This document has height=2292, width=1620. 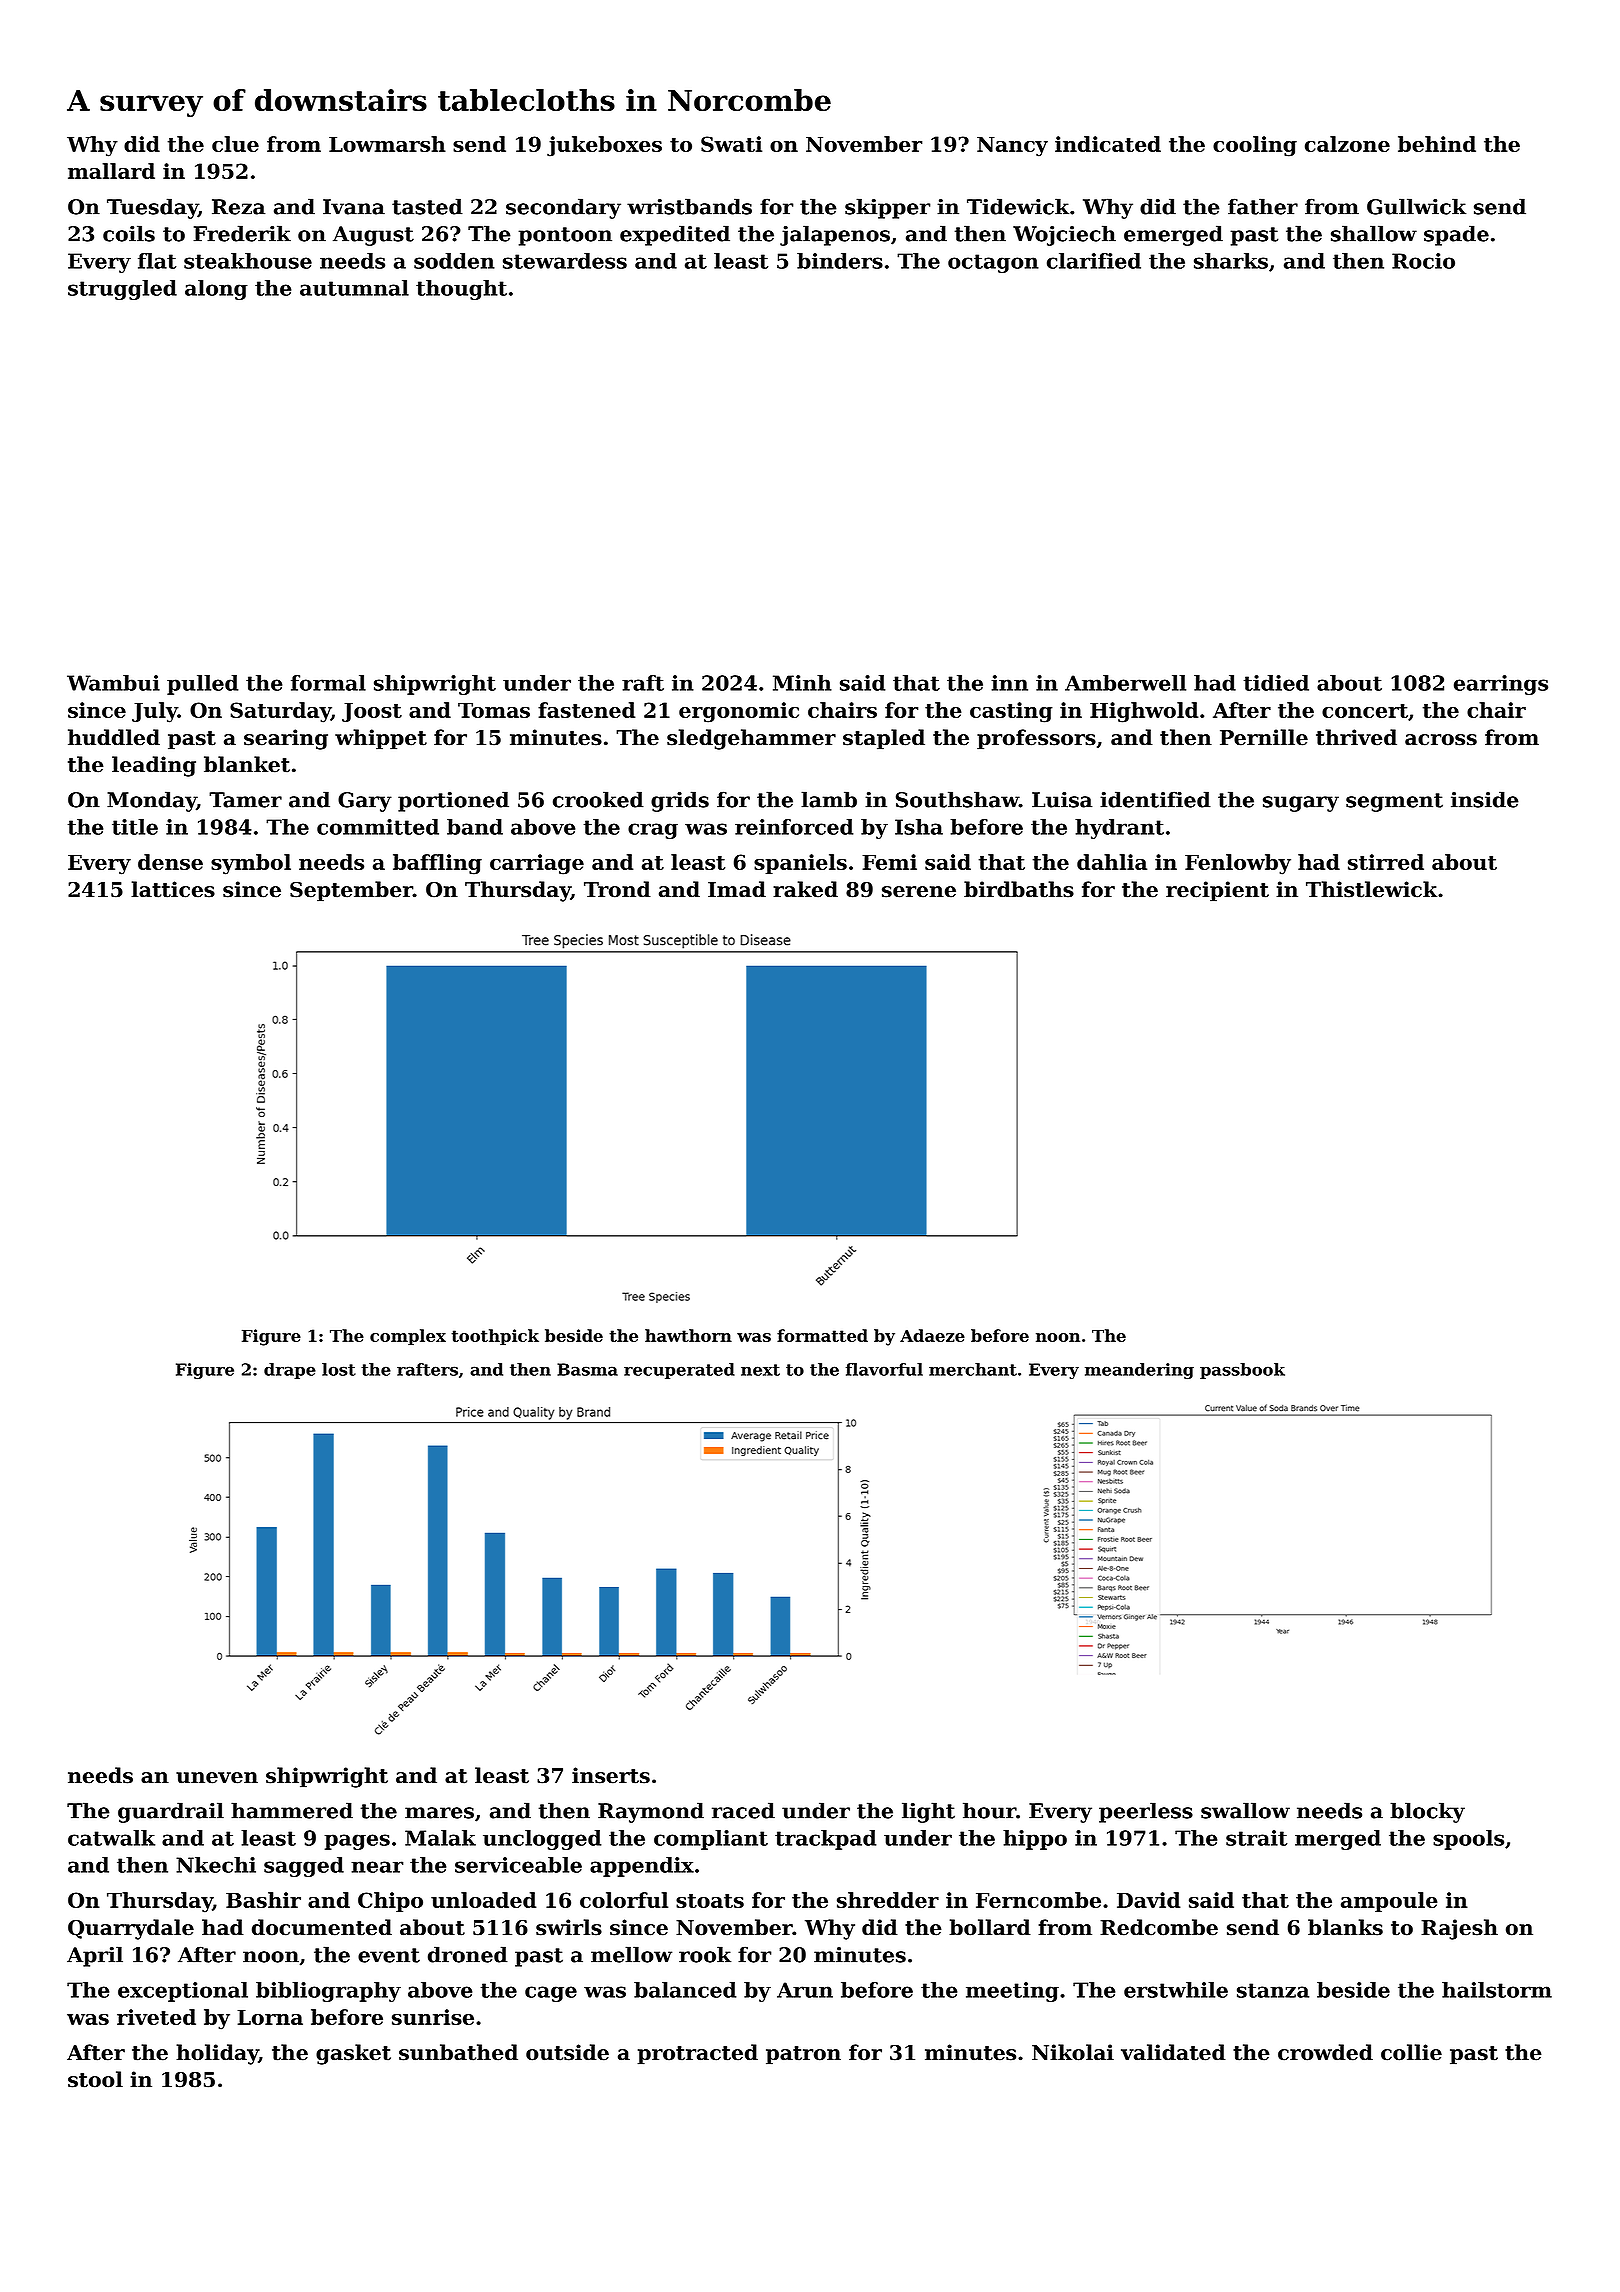 What do you see at coordinates (171, 1812) in the document?
I see `guardrail` at bounding box center [171, 1812].
